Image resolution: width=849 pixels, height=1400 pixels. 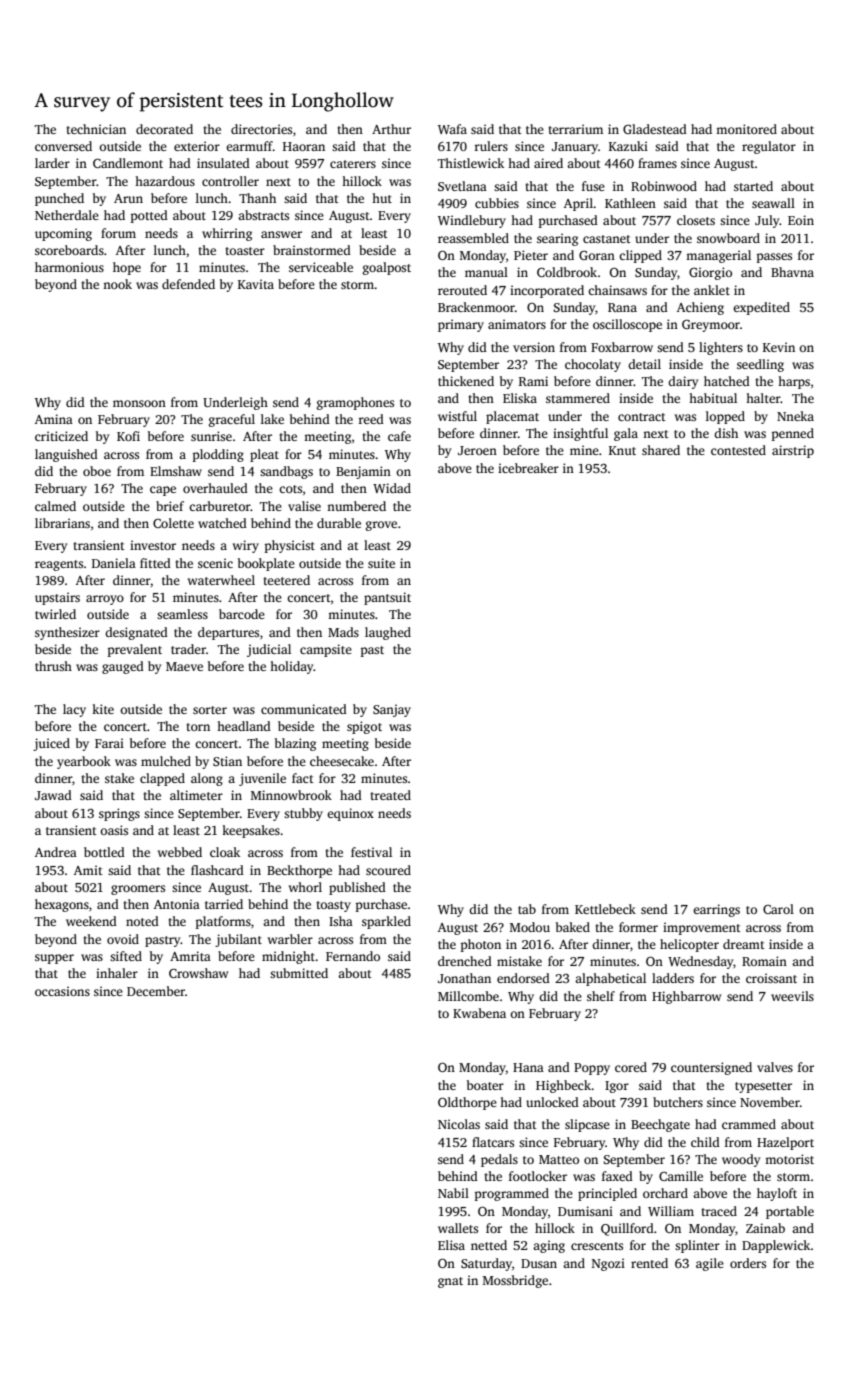 I want to click on aired, so click(x=548, y=163).
